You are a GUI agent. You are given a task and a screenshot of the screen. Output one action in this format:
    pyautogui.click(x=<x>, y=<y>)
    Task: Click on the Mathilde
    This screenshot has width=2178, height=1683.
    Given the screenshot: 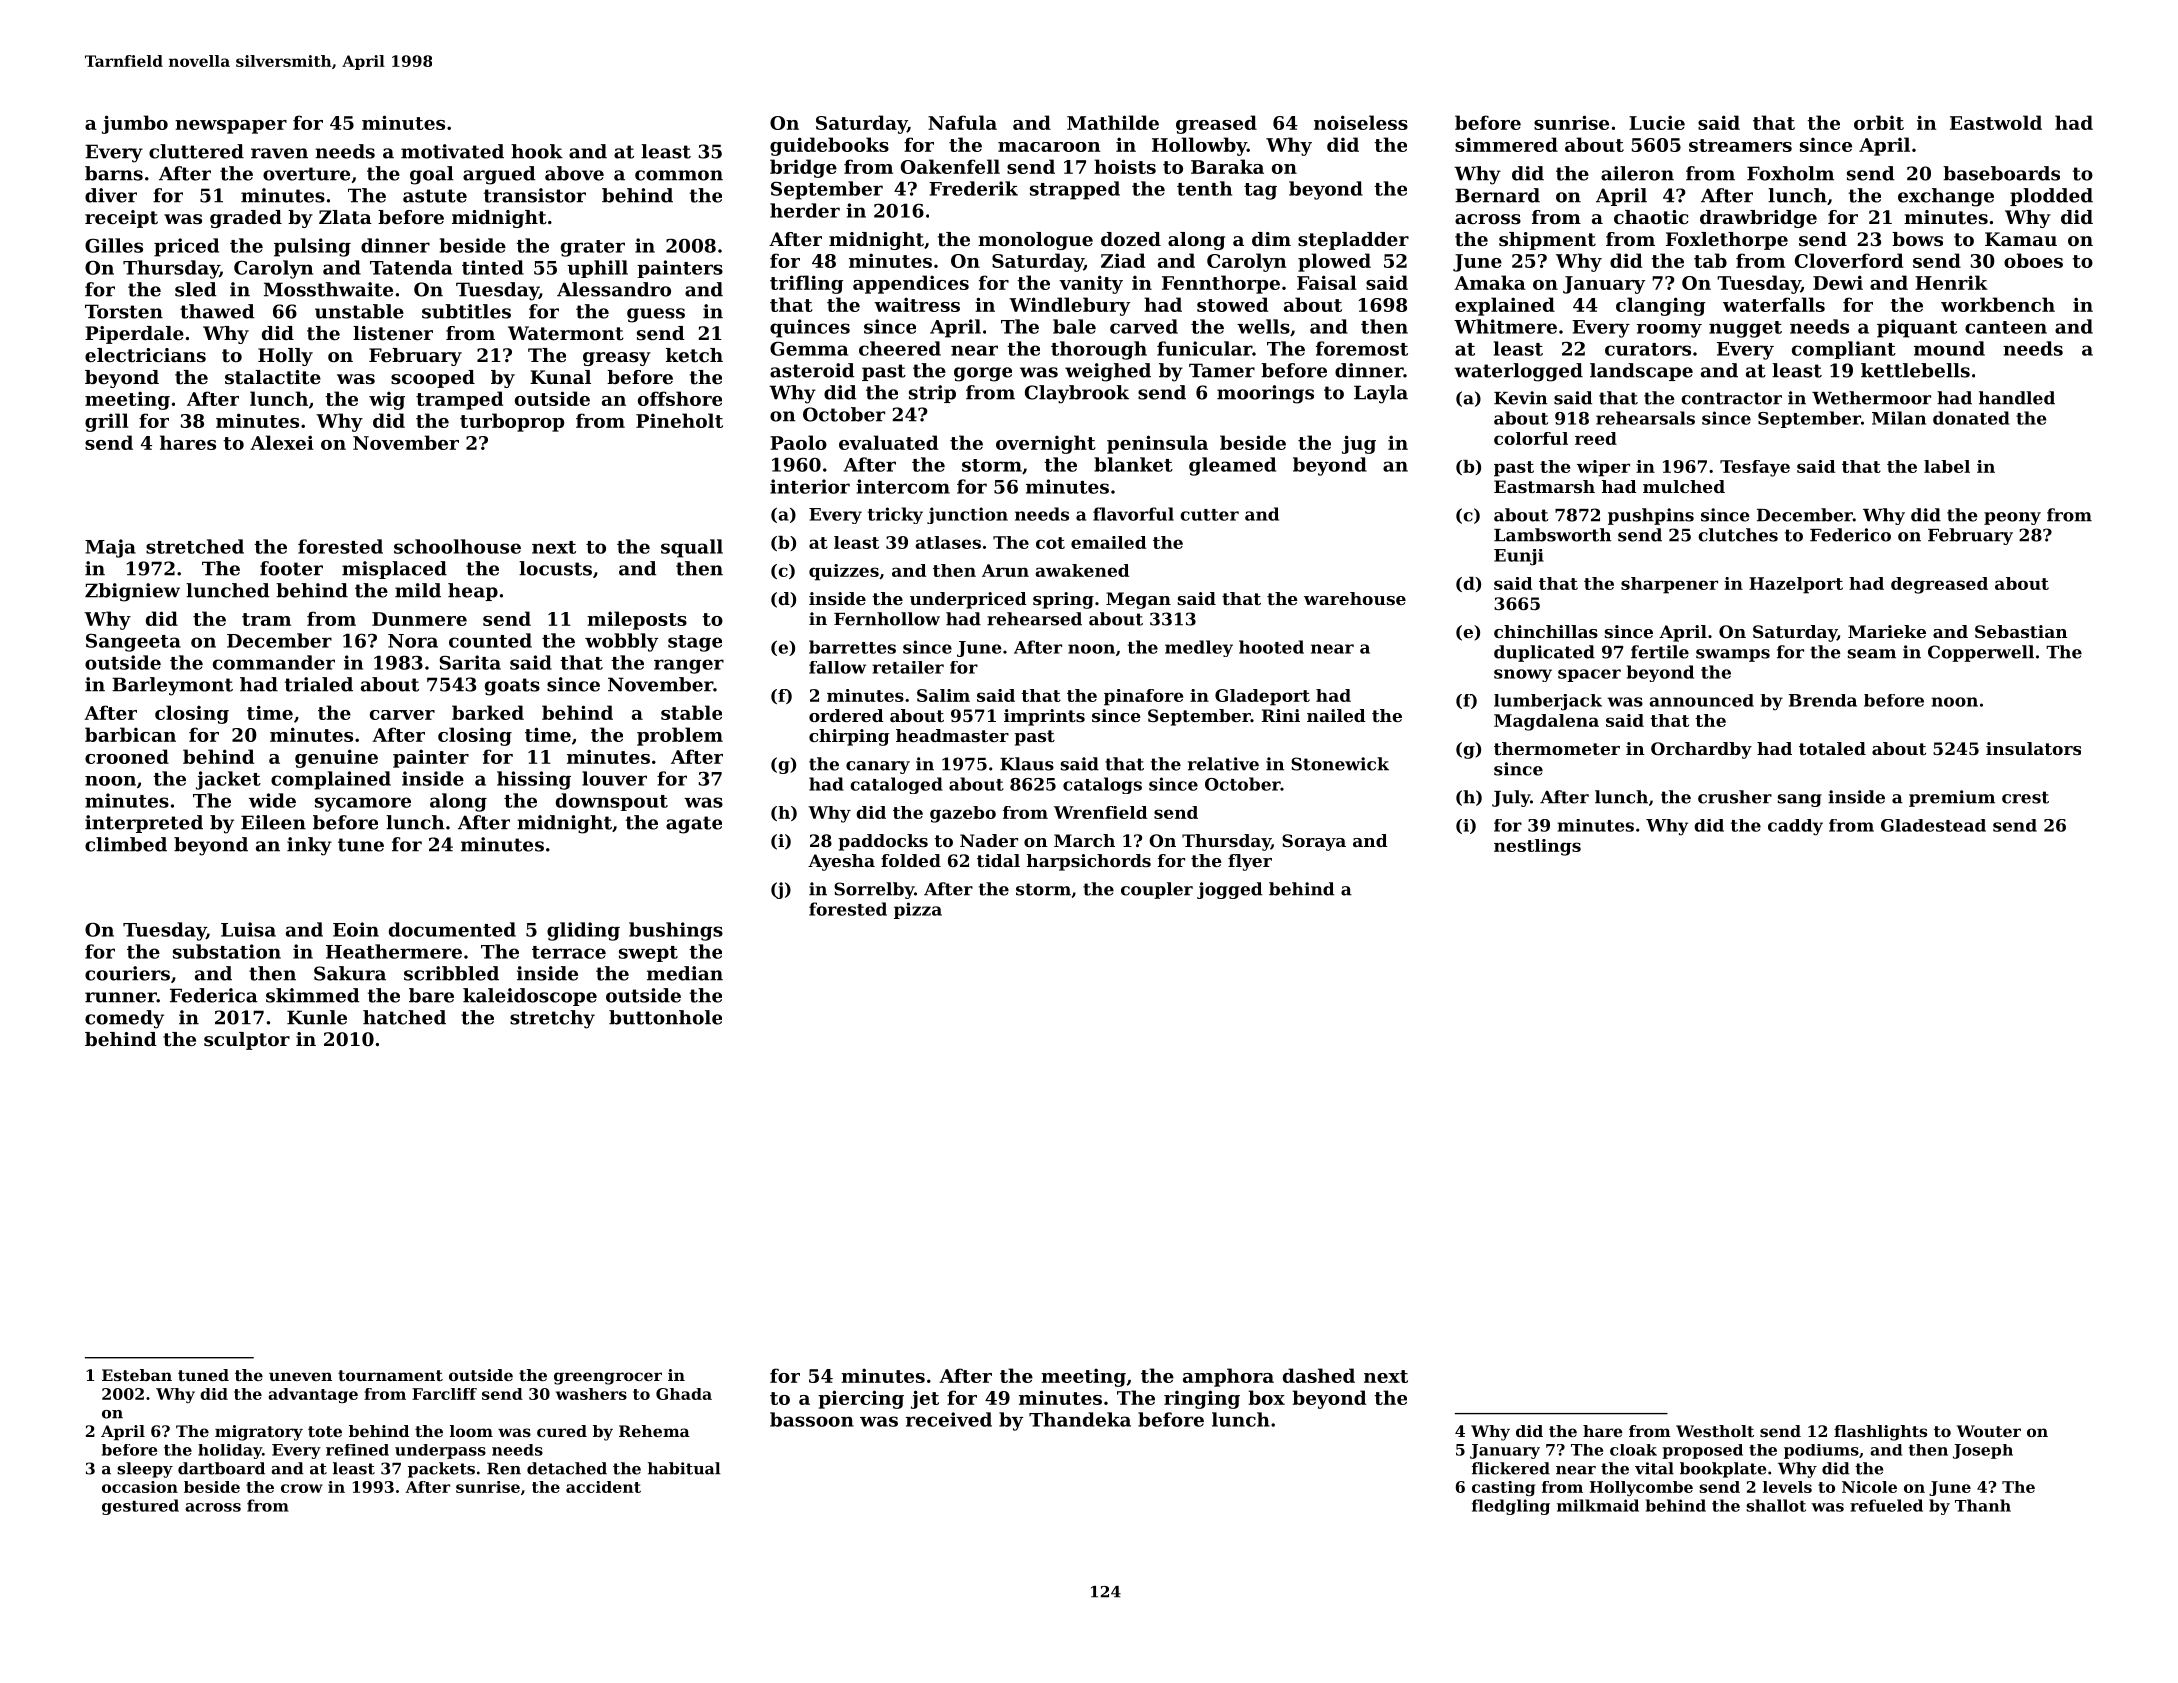 What is the action you would take?
    pyautogui.click(x=1113, y=122)
